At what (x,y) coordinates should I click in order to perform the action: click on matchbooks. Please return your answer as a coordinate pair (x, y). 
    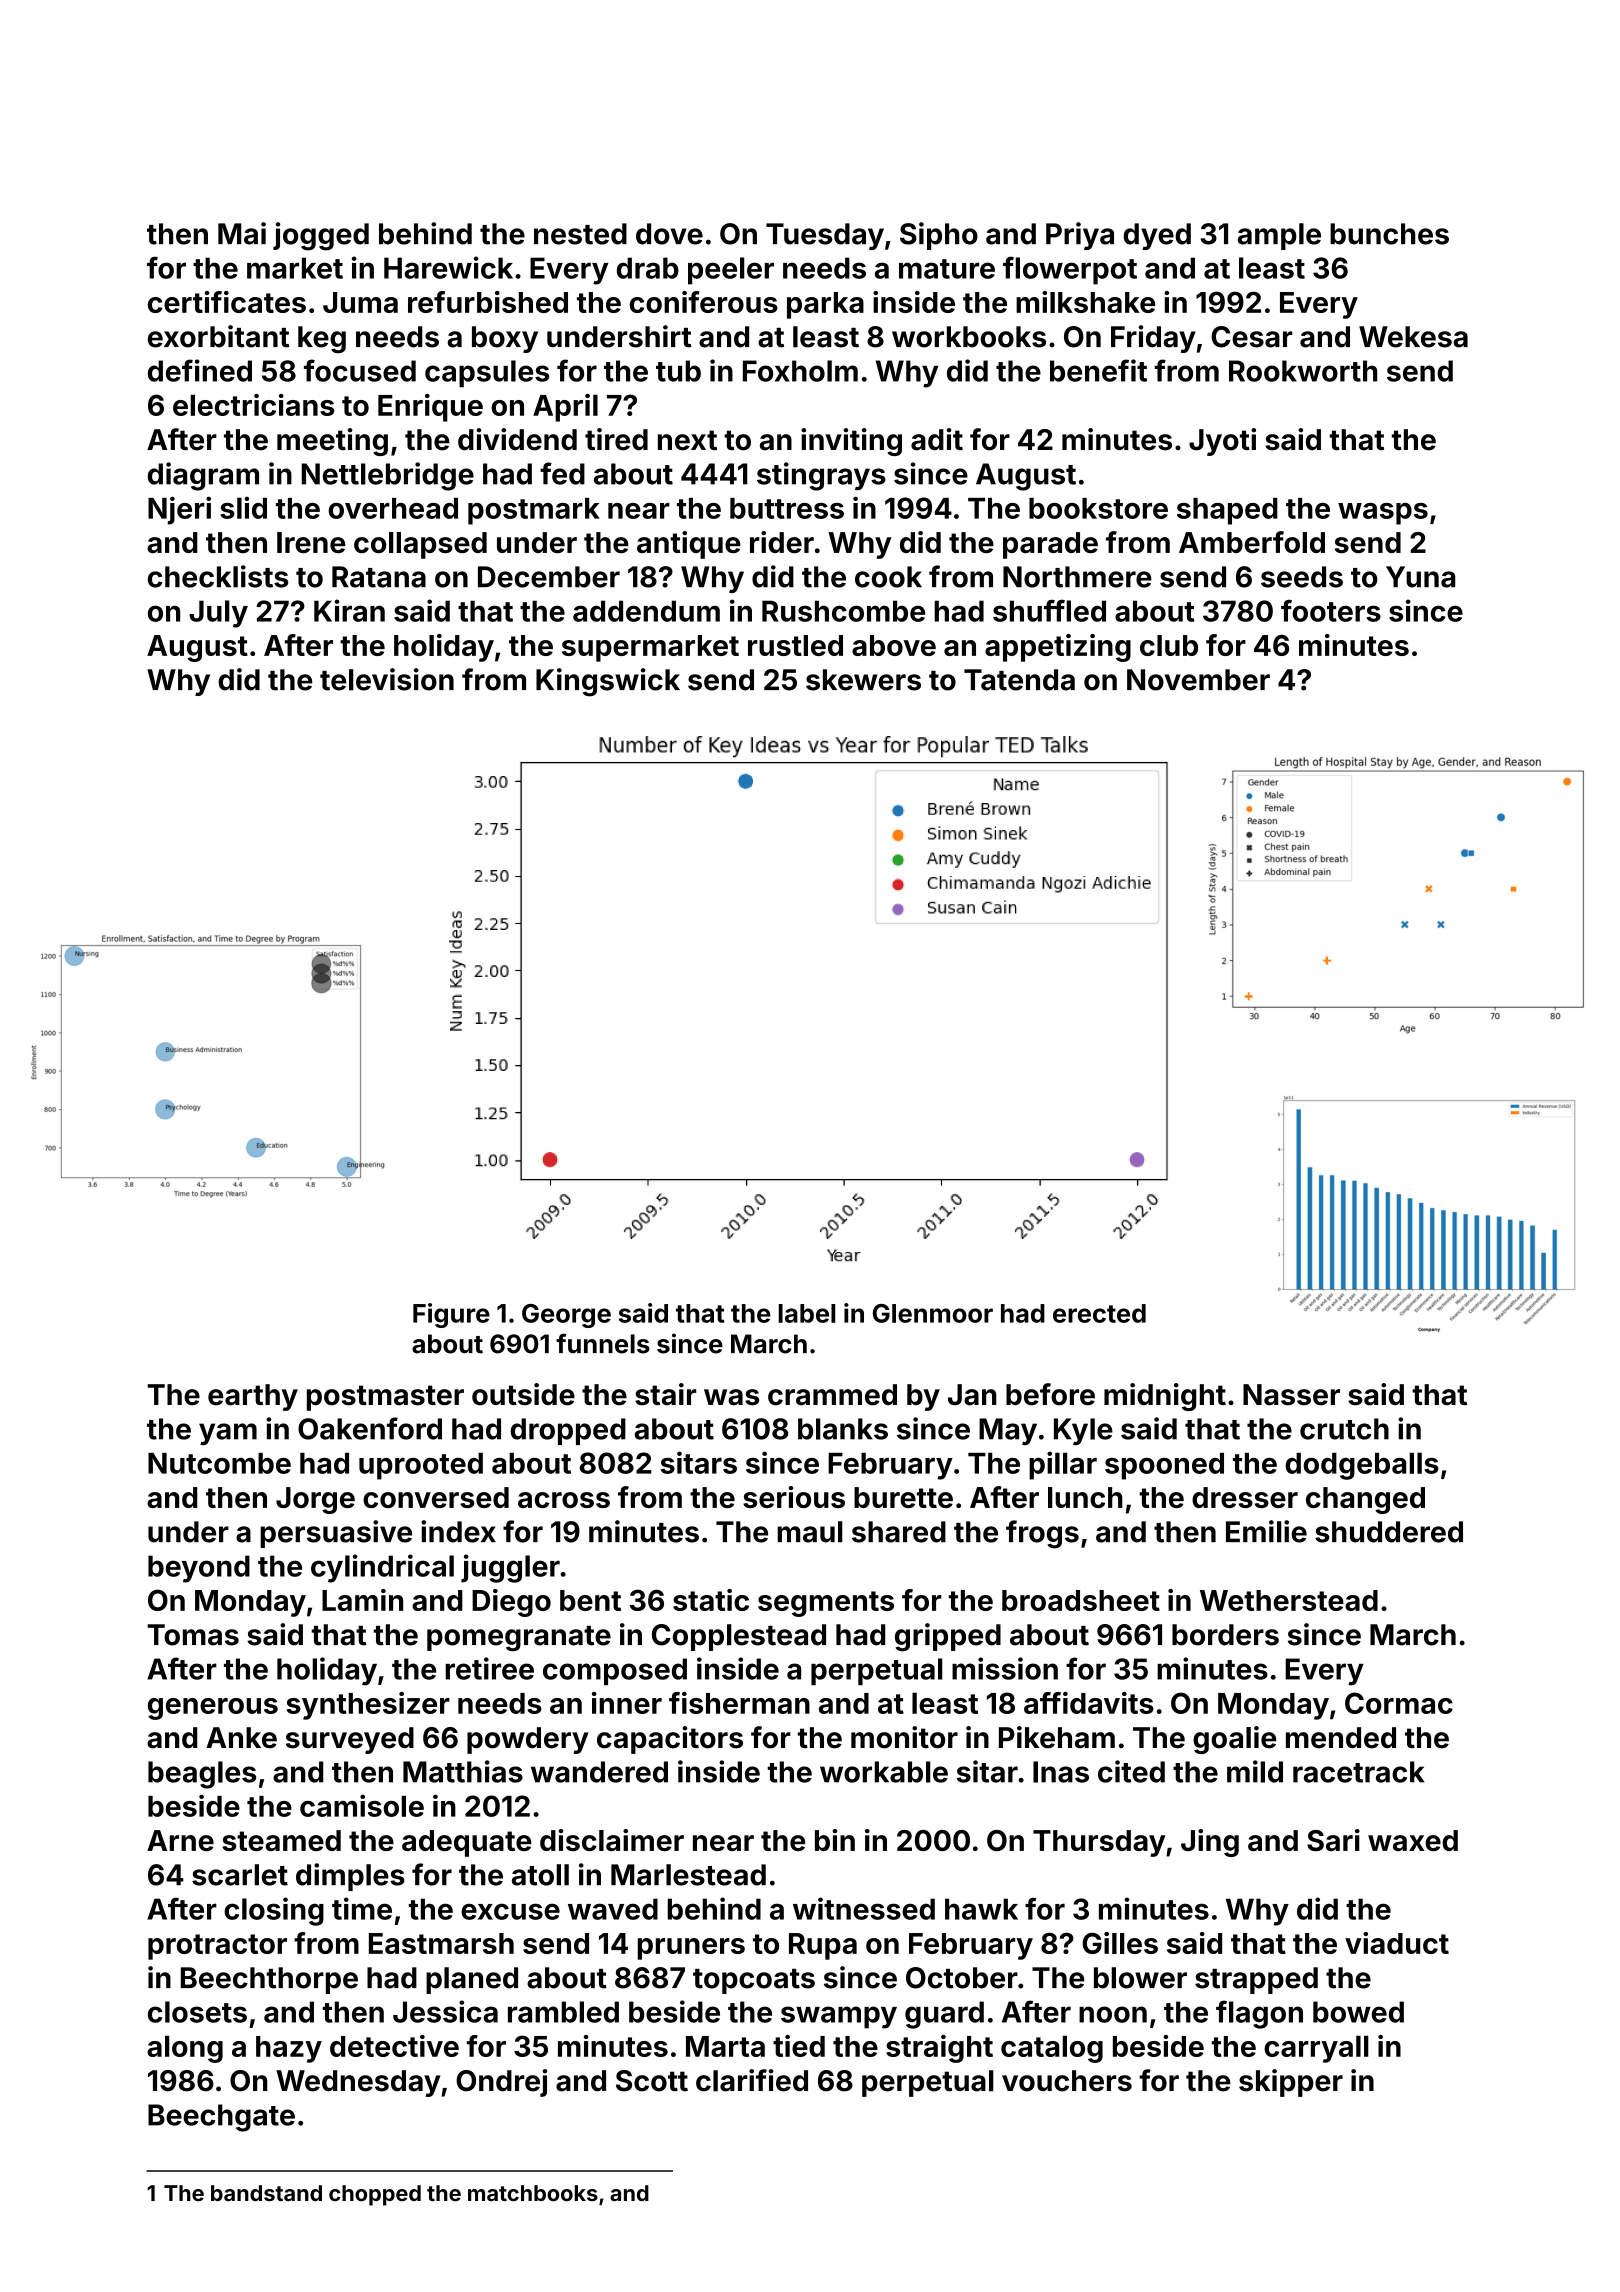
    Looking at the image, I should click on (533, 2193).
